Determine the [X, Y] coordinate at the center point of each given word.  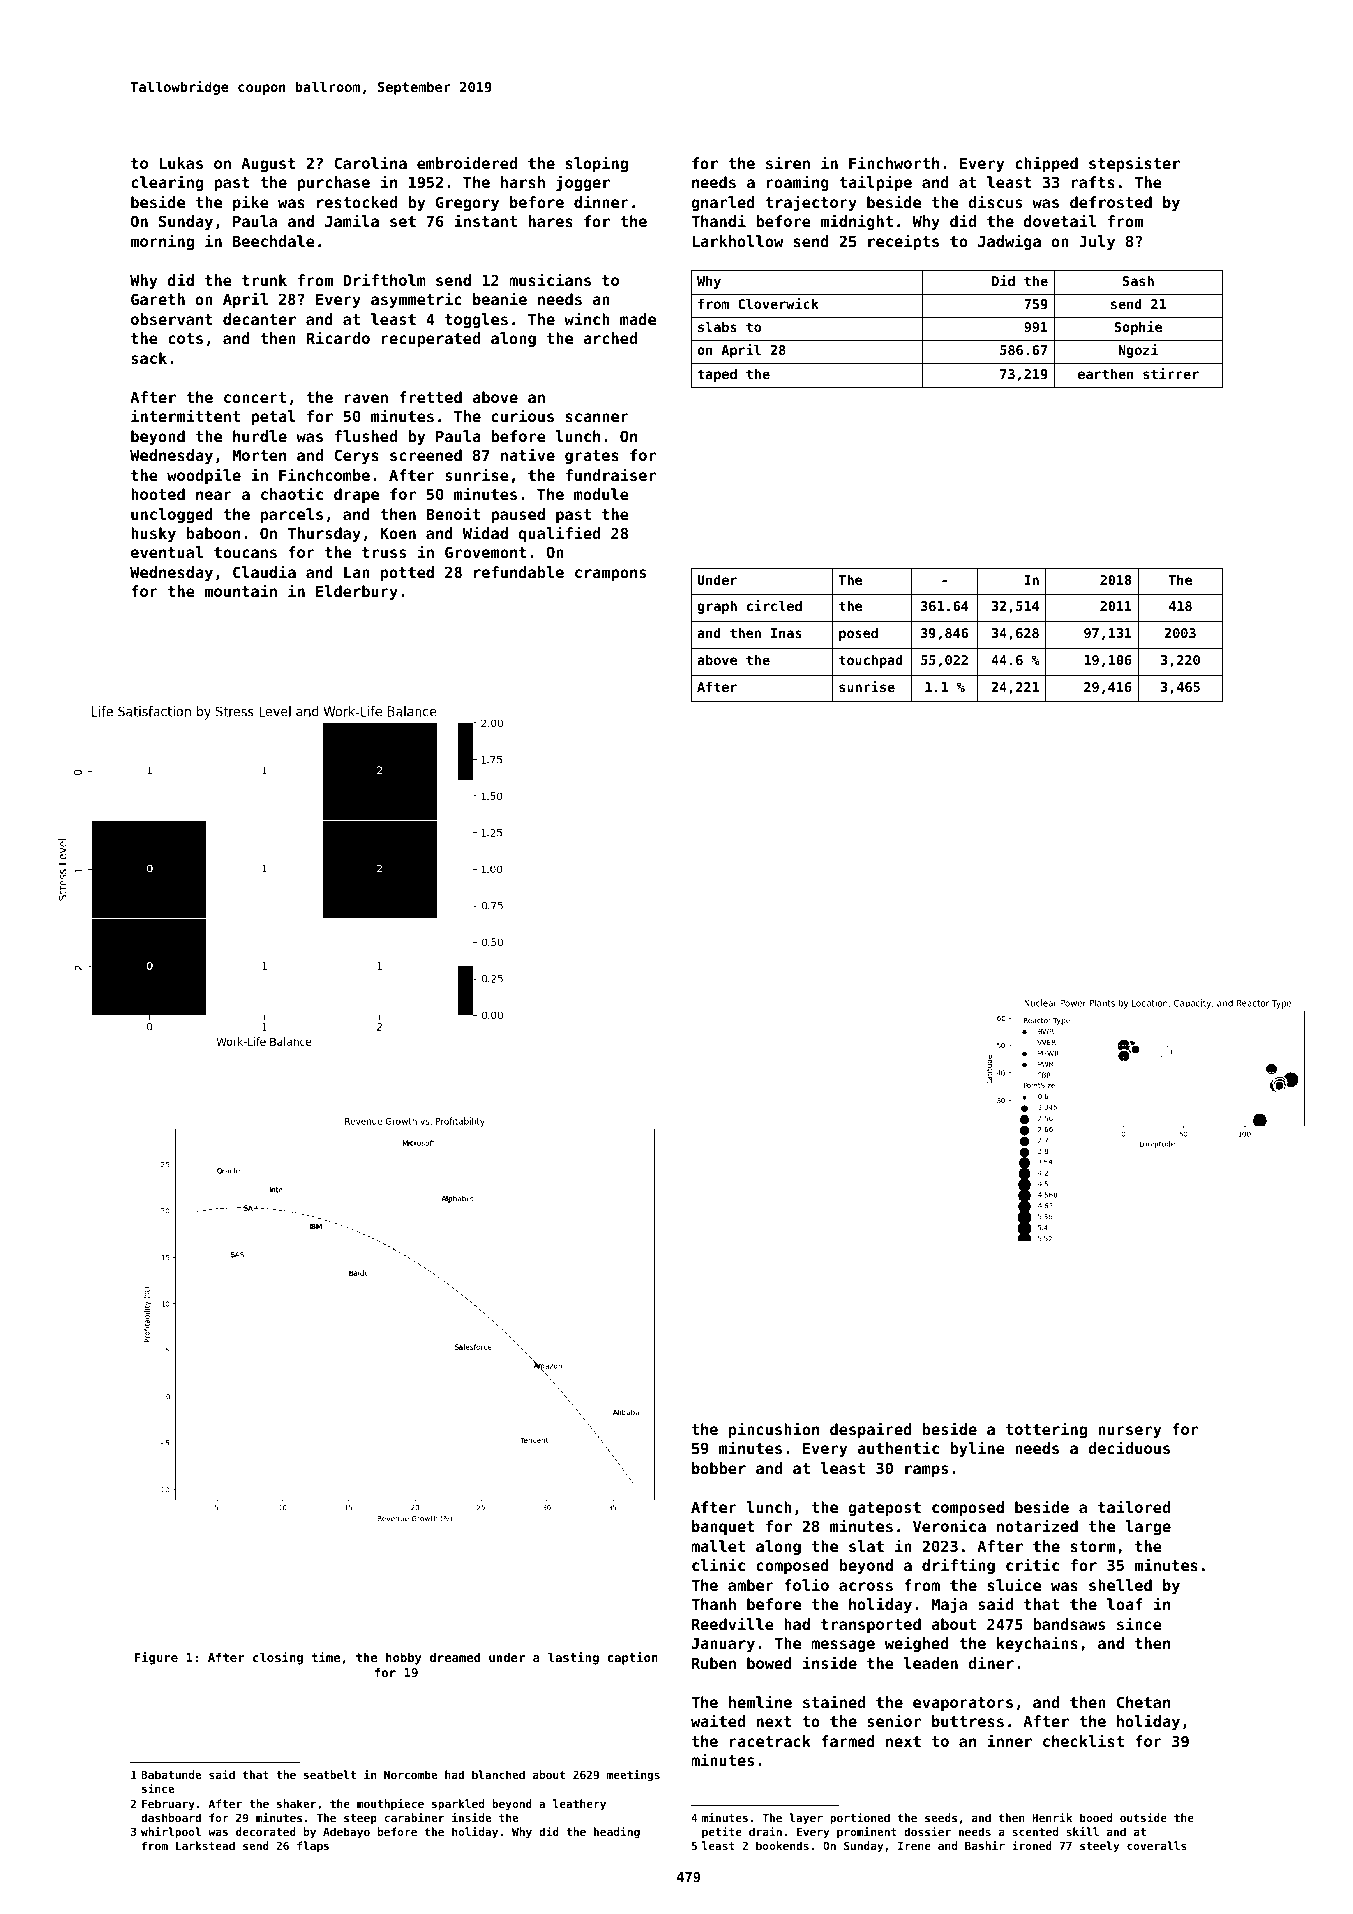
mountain [241, 590]
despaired [871, 1430]
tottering [1046, 1430]
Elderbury [357, 592]
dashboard [171, 1817]
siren [788, 162]
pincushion [774, 1430]
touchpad [871, 661]
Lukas [181, 163]
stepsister [1134, 164]
